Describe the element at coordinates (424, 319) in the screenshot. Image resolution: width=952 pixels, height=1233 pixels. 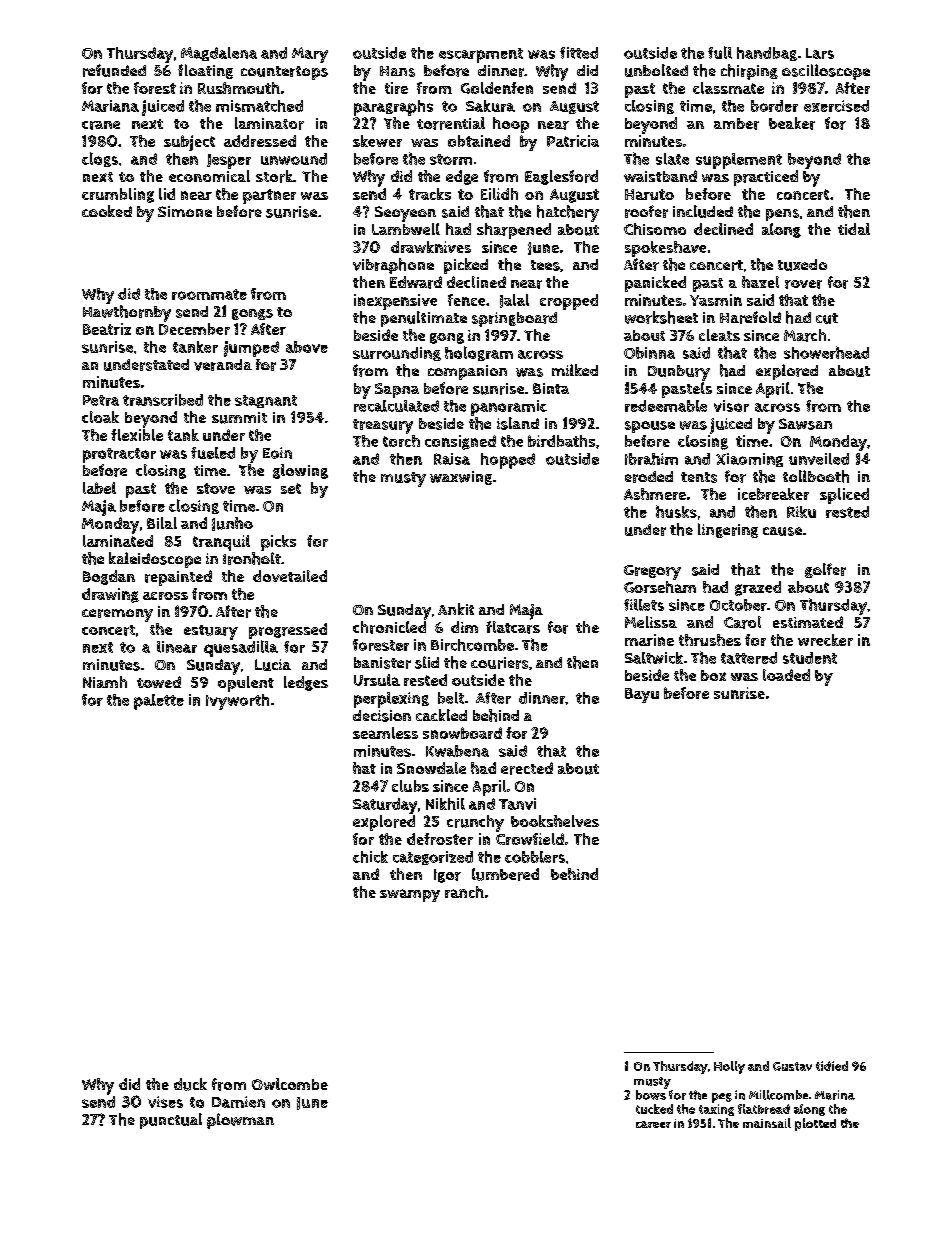
I see `penultimate` at that location.
